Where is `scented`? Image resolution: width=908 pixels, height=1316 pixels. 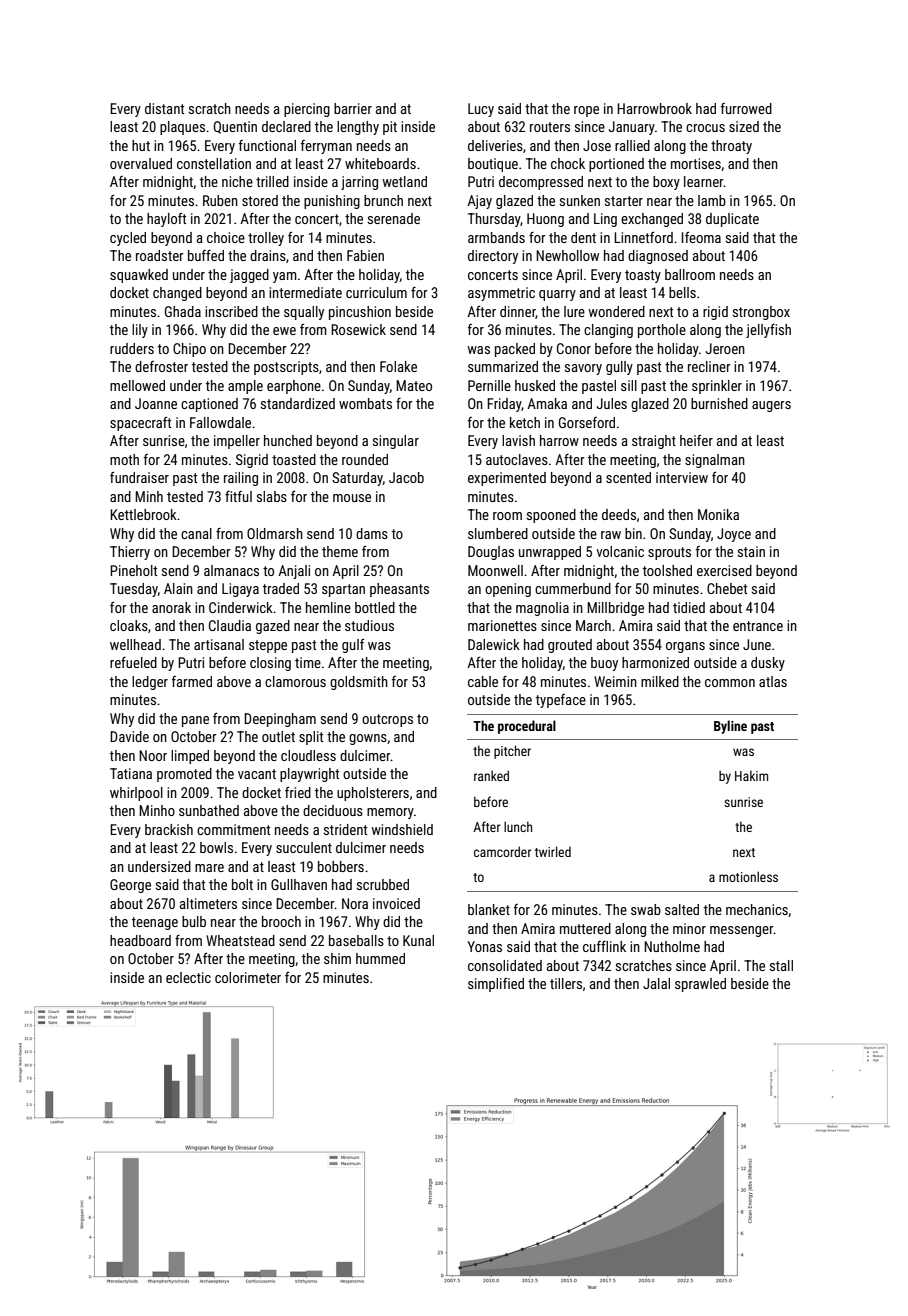
scented is located at coordinates (628, 477).
